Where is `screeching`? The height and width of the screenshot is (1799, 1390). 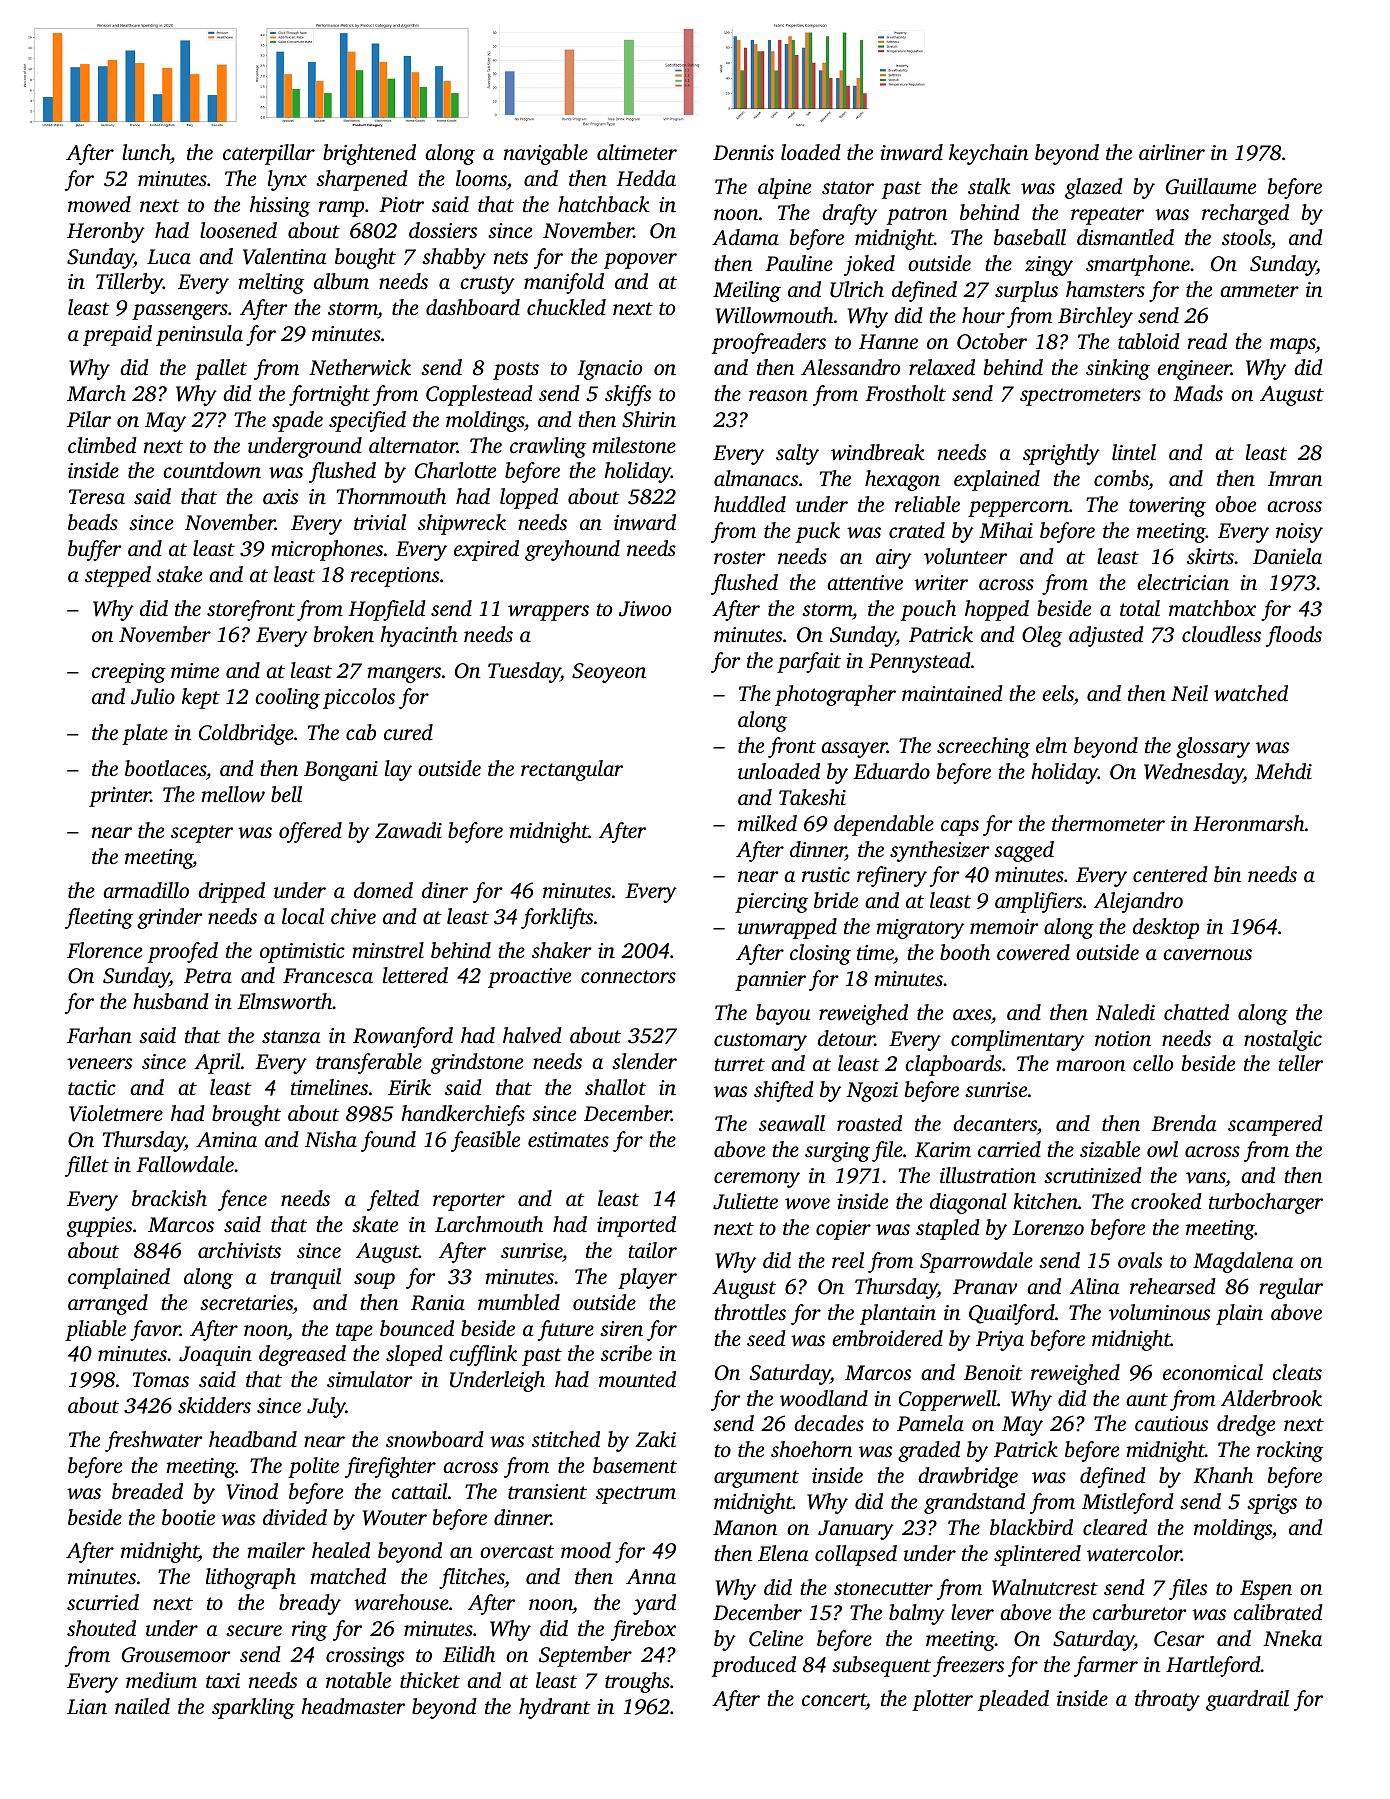 screeching is located at coordinates (983, 747).
